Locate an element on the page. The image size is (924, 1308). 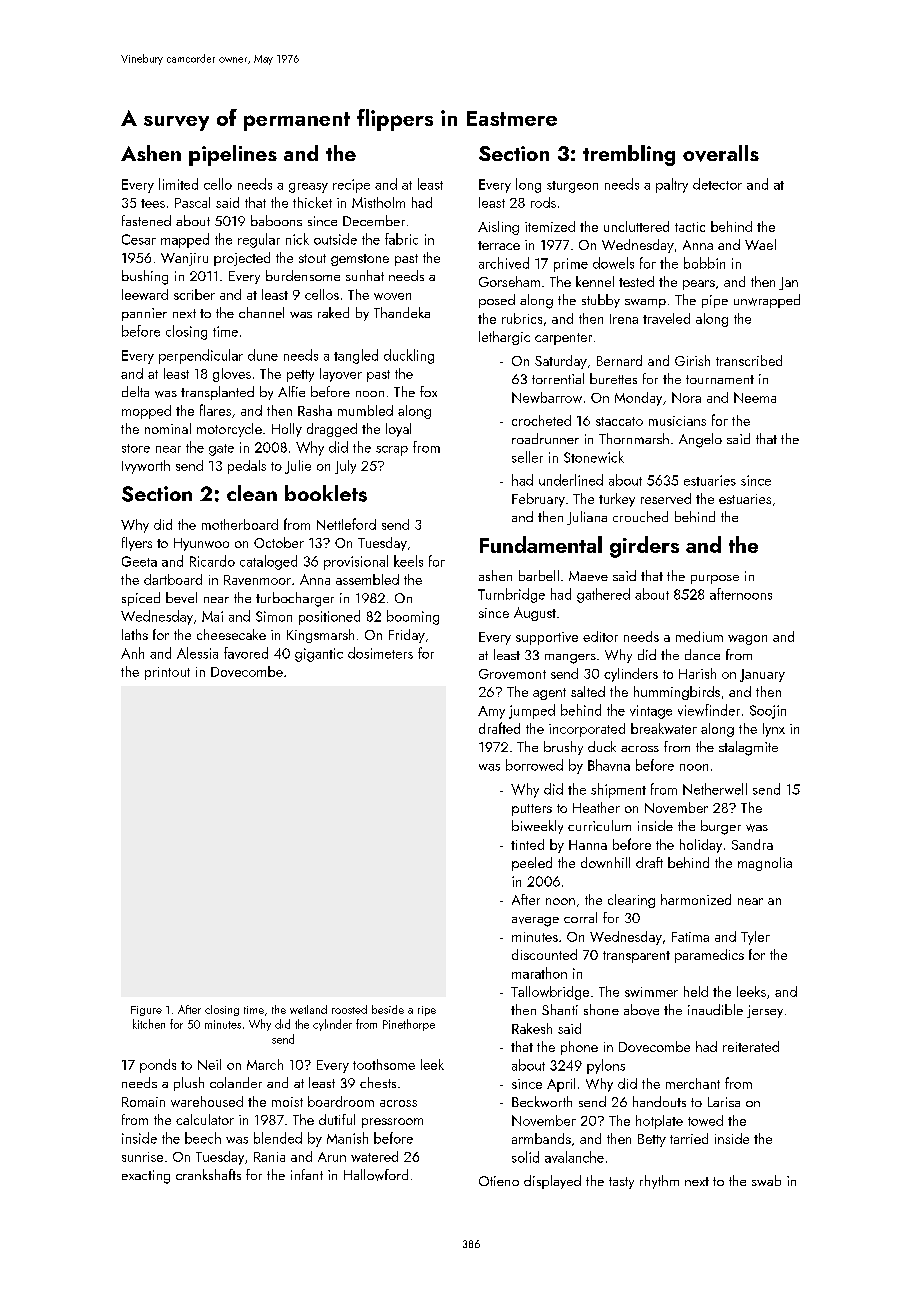
overalls is located at coordinates (721, 153).
